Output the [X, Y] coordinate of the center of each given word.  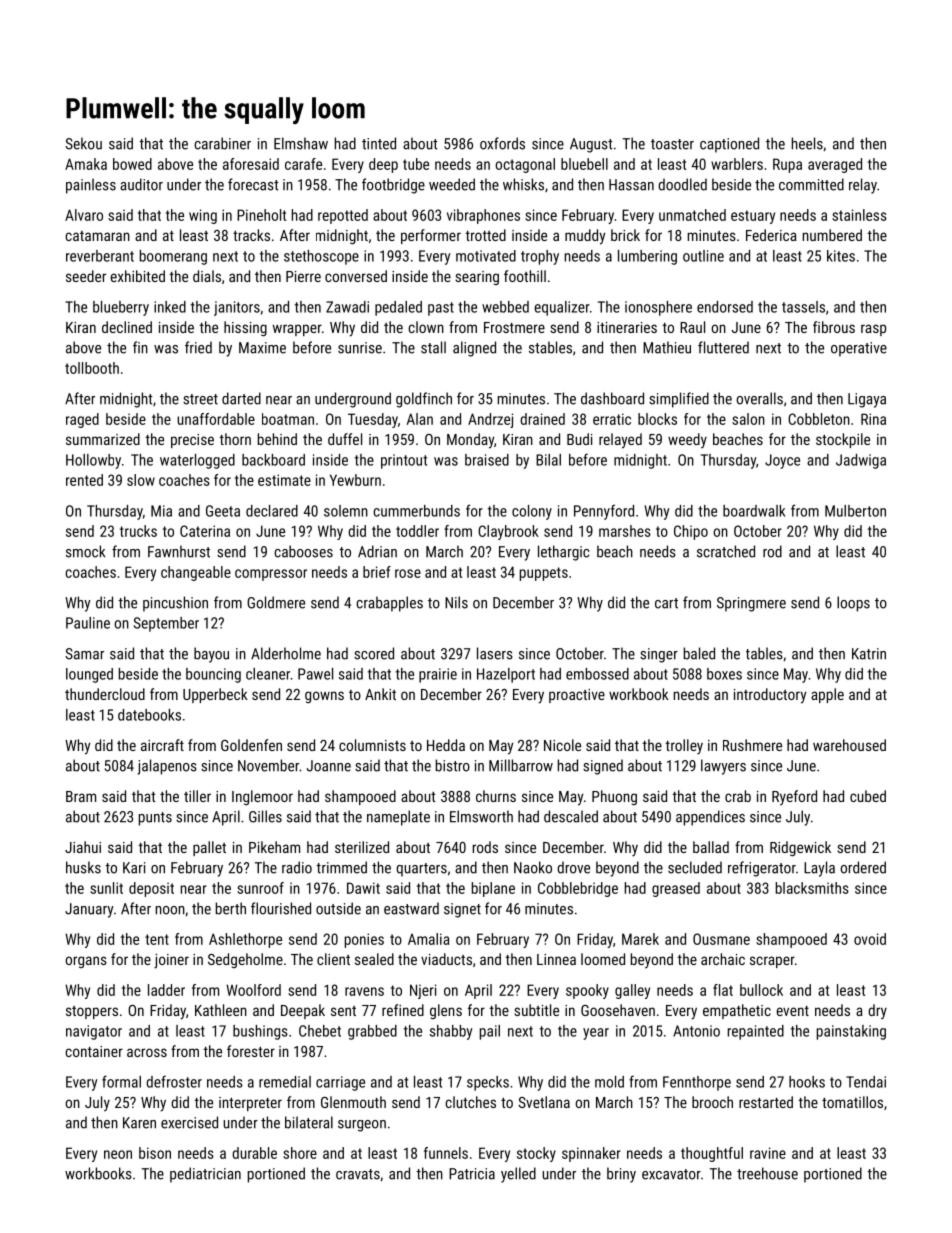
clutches [470, 1102]
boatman [288, 419]
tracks [251, 235]
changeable [196, 573]
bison [155, 1153]
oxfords [502, 143]
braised [487, 460]
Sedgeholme [245, 960]
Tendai [866, 1082]
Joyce [782, 461]
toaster [672, 144]
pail [490, 1032]
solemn [346, 511]
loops [853, 604]
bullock [761, 990]
